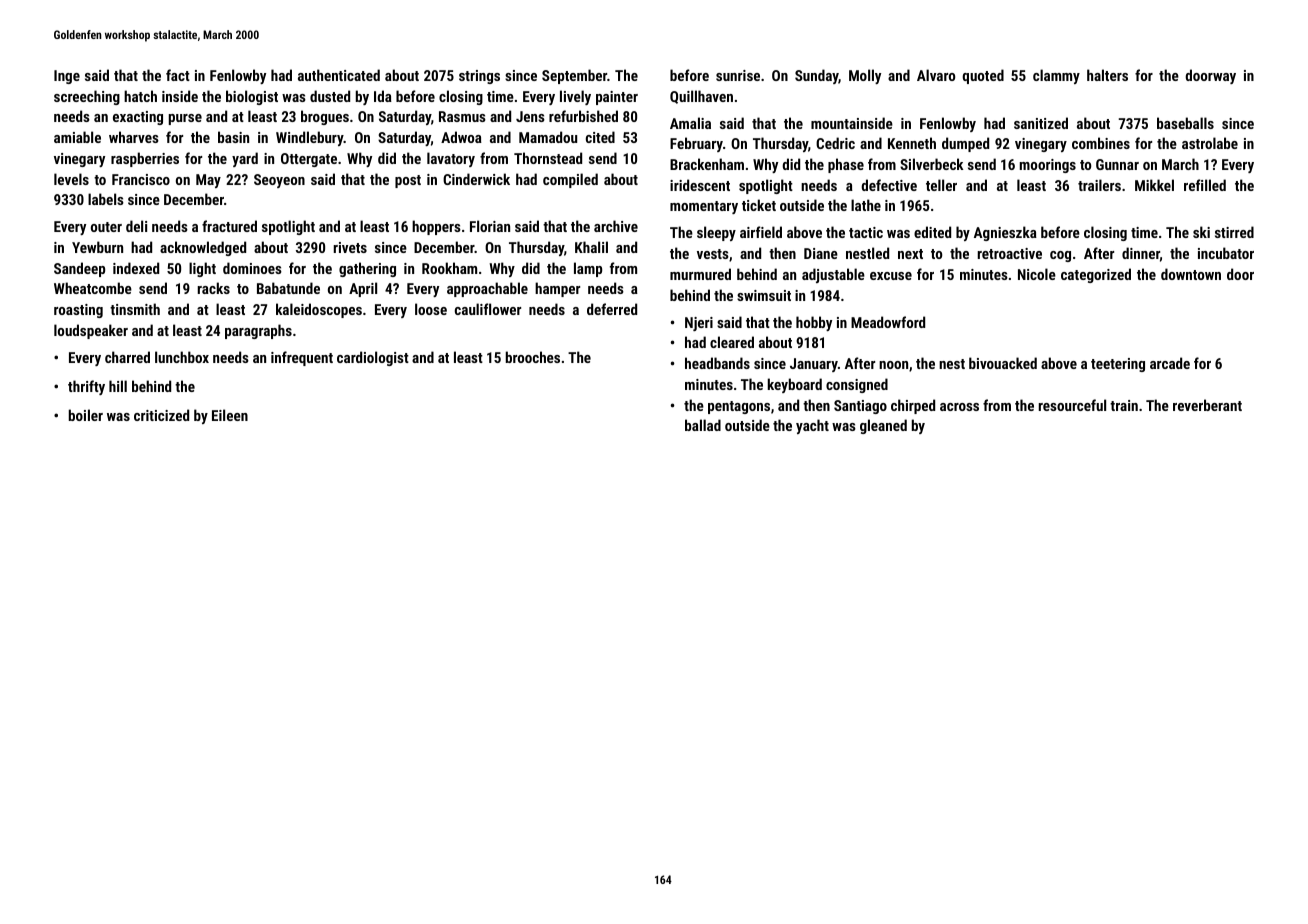 The height and width of the document is (924, 1308). Describe the element at coordinates (1003, 363) in the document. I see `bivouacked` at that location.
